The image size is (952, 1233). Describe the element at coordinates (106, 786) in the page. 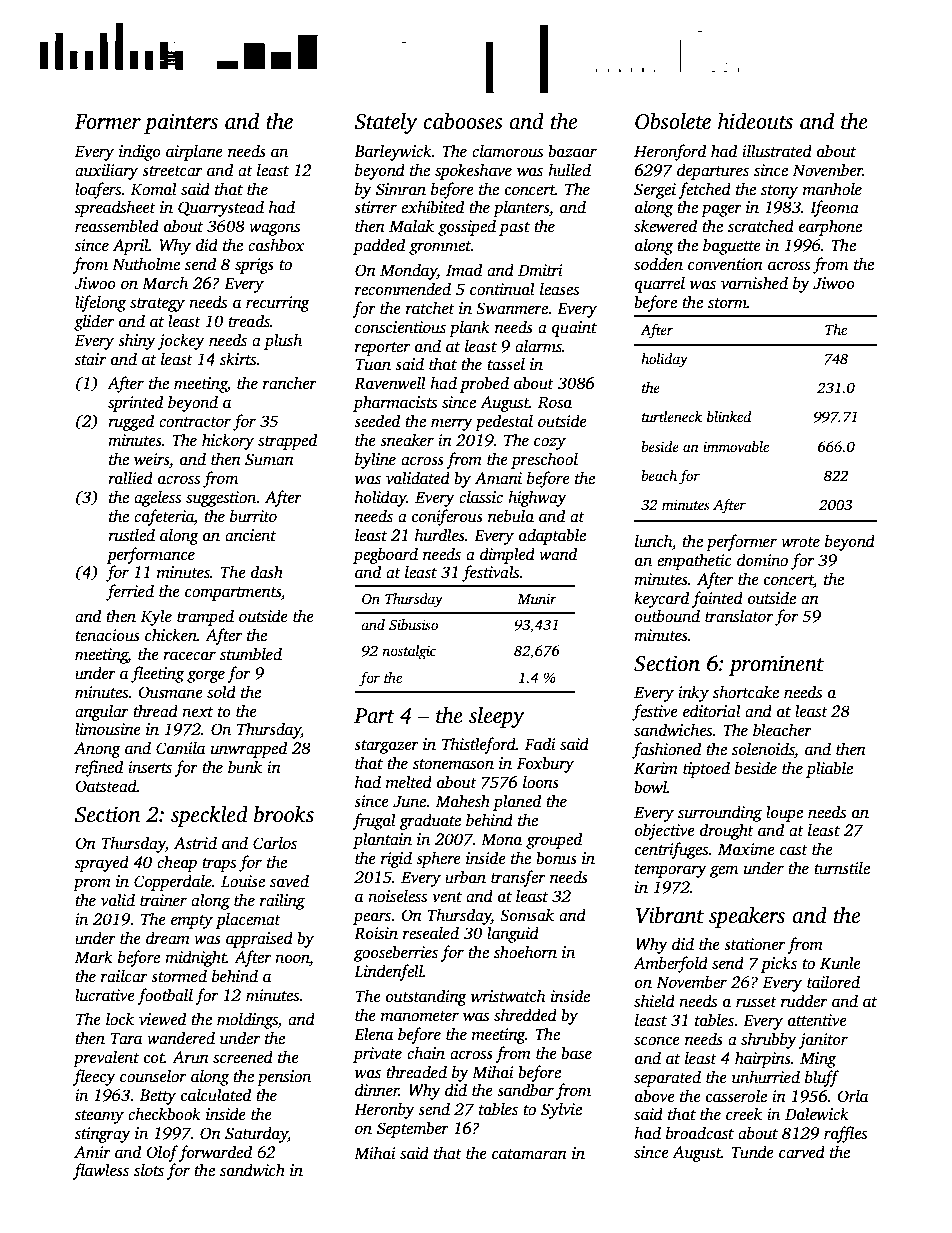

I see `Oatstead` at that location.
